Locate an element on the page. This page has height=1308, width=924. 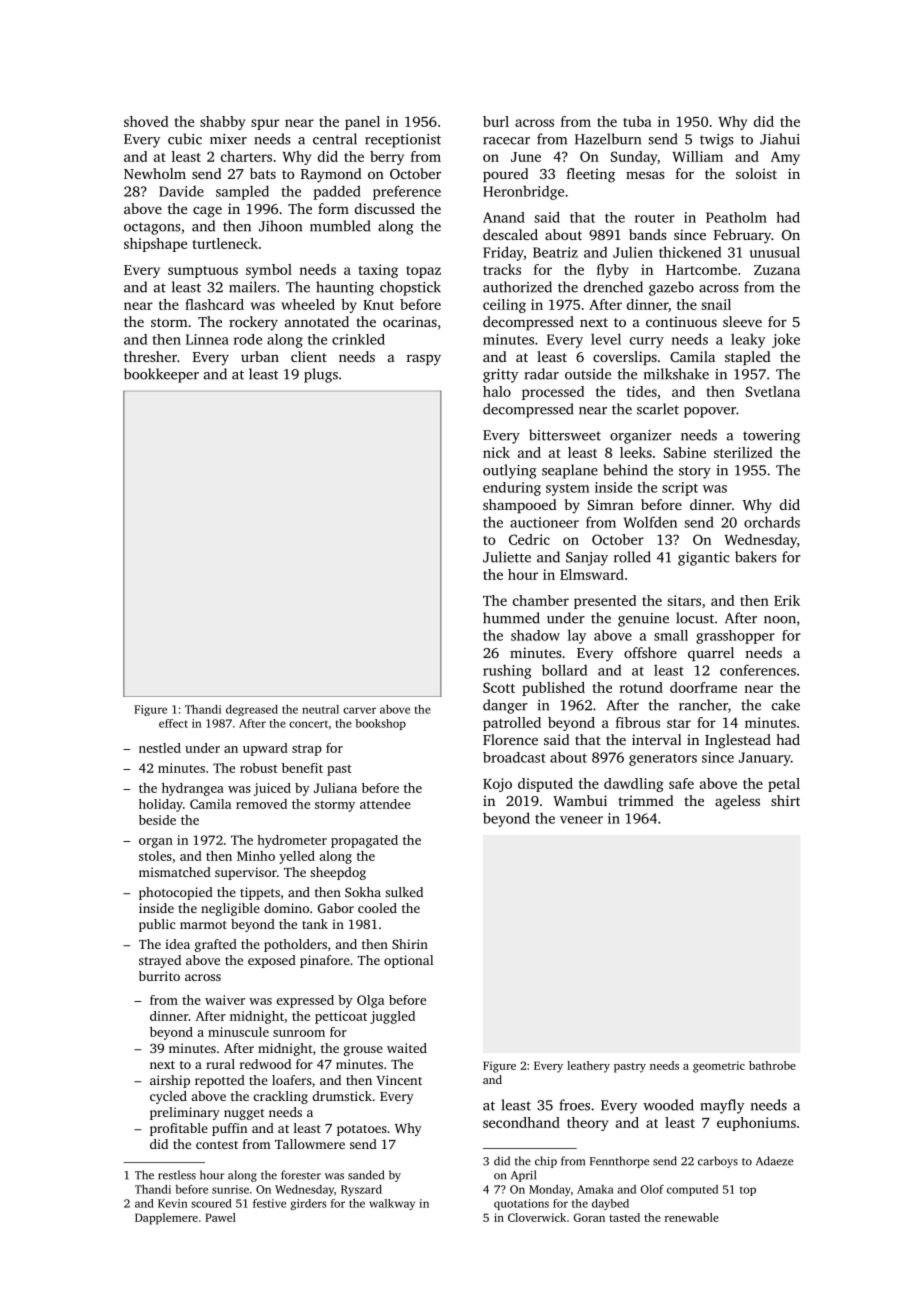
soloist is located at coordinates (756, 173).
